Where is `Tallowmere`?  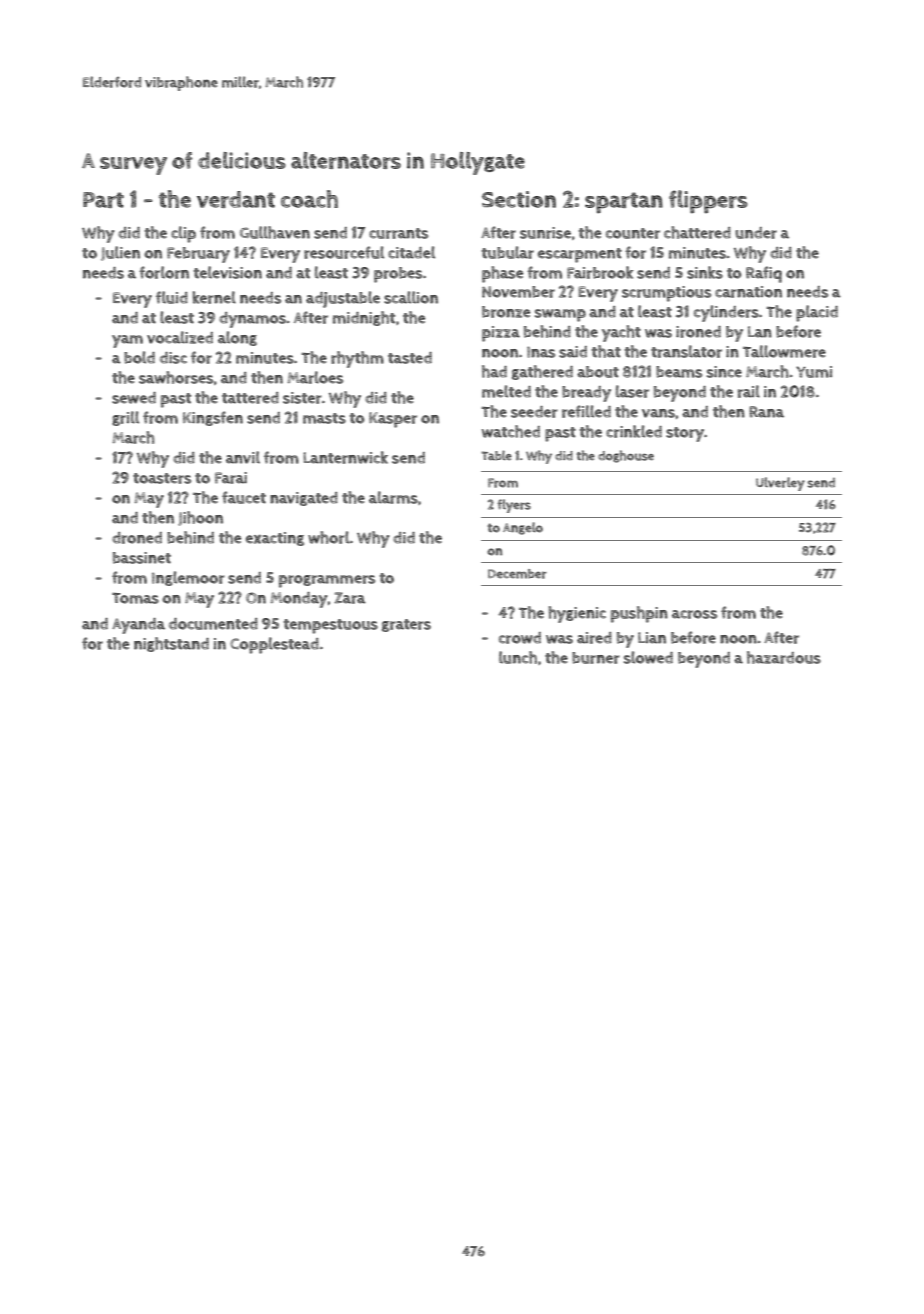 Tallowmere is located at coordinates (784, 351).
